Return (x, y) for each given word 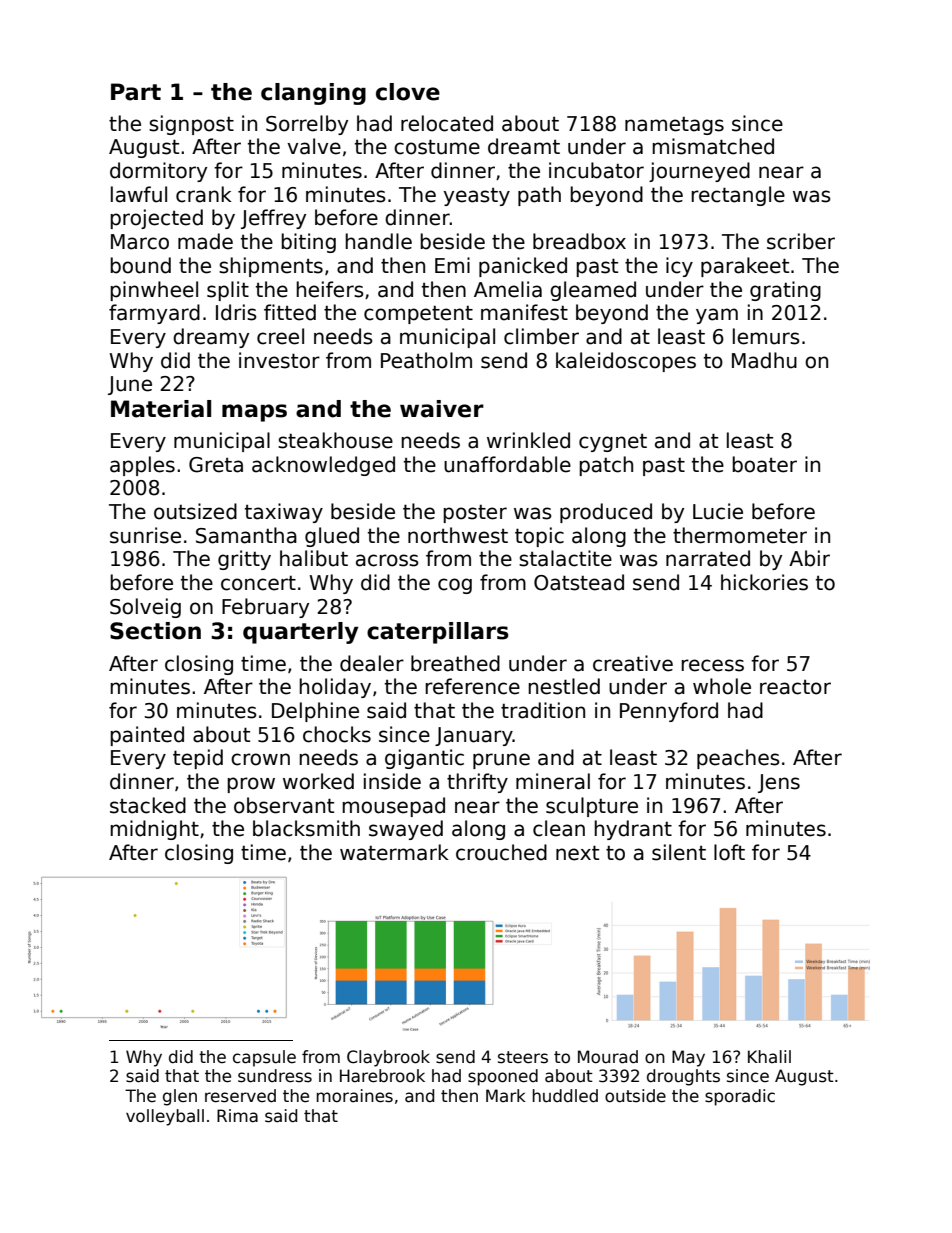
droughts (683, 1077)
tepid (198, 759)
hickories (764, 582)
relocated (447, 123)
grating (785, 291)
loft (729, 852)
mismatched (713, 146)
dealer (372, 663)
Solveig (145, 608)
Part (136, 92)
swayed (406, 830)
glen (180, 1097)
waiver (442, 409)
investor (279, 360)
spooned (503, 1077)
